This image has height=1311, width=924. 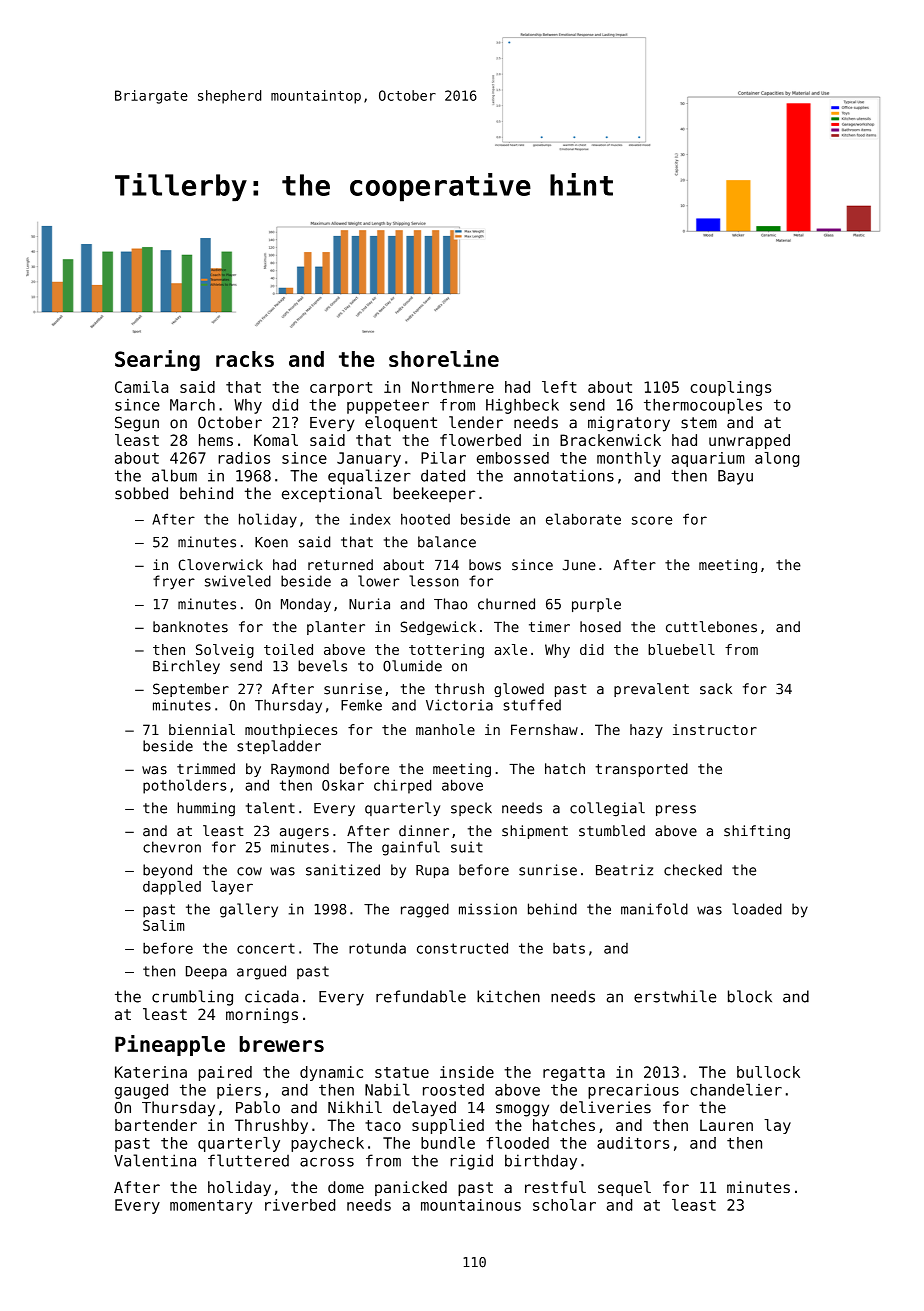 What do you see at coordinates (730, 388) in the image?
I see `couplings` at bounding box center [730, 388].
